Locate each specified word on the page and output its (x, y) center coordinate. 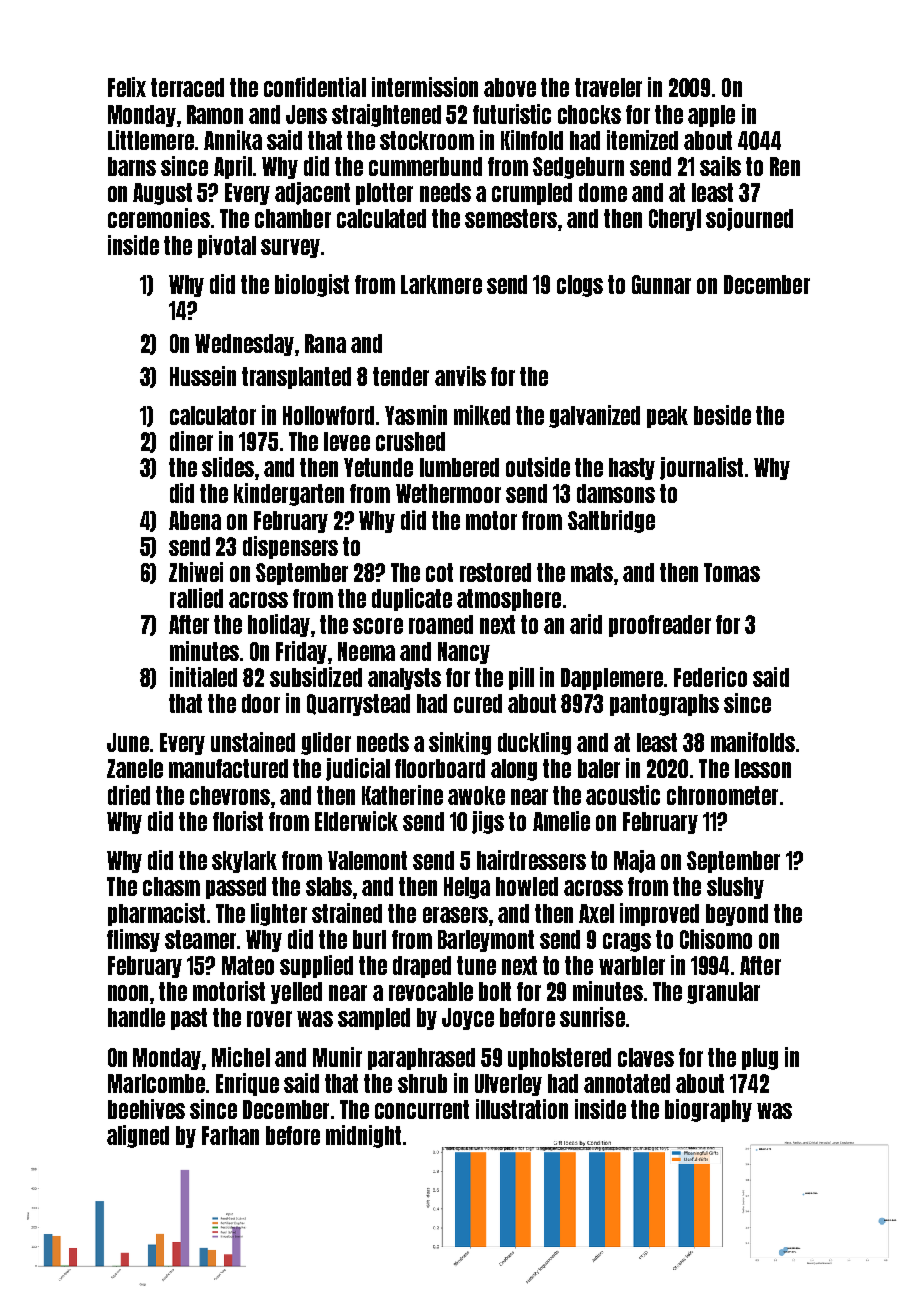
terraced (187, 87)
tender (401, 376)
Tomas (732, 572)
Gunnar (661, 284)
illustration (522, 1109)
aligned (138, 1136)
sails (720, 166)
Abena (195, 520)
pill (521, 678)
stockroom (427, 140)
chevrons (230, 795)
